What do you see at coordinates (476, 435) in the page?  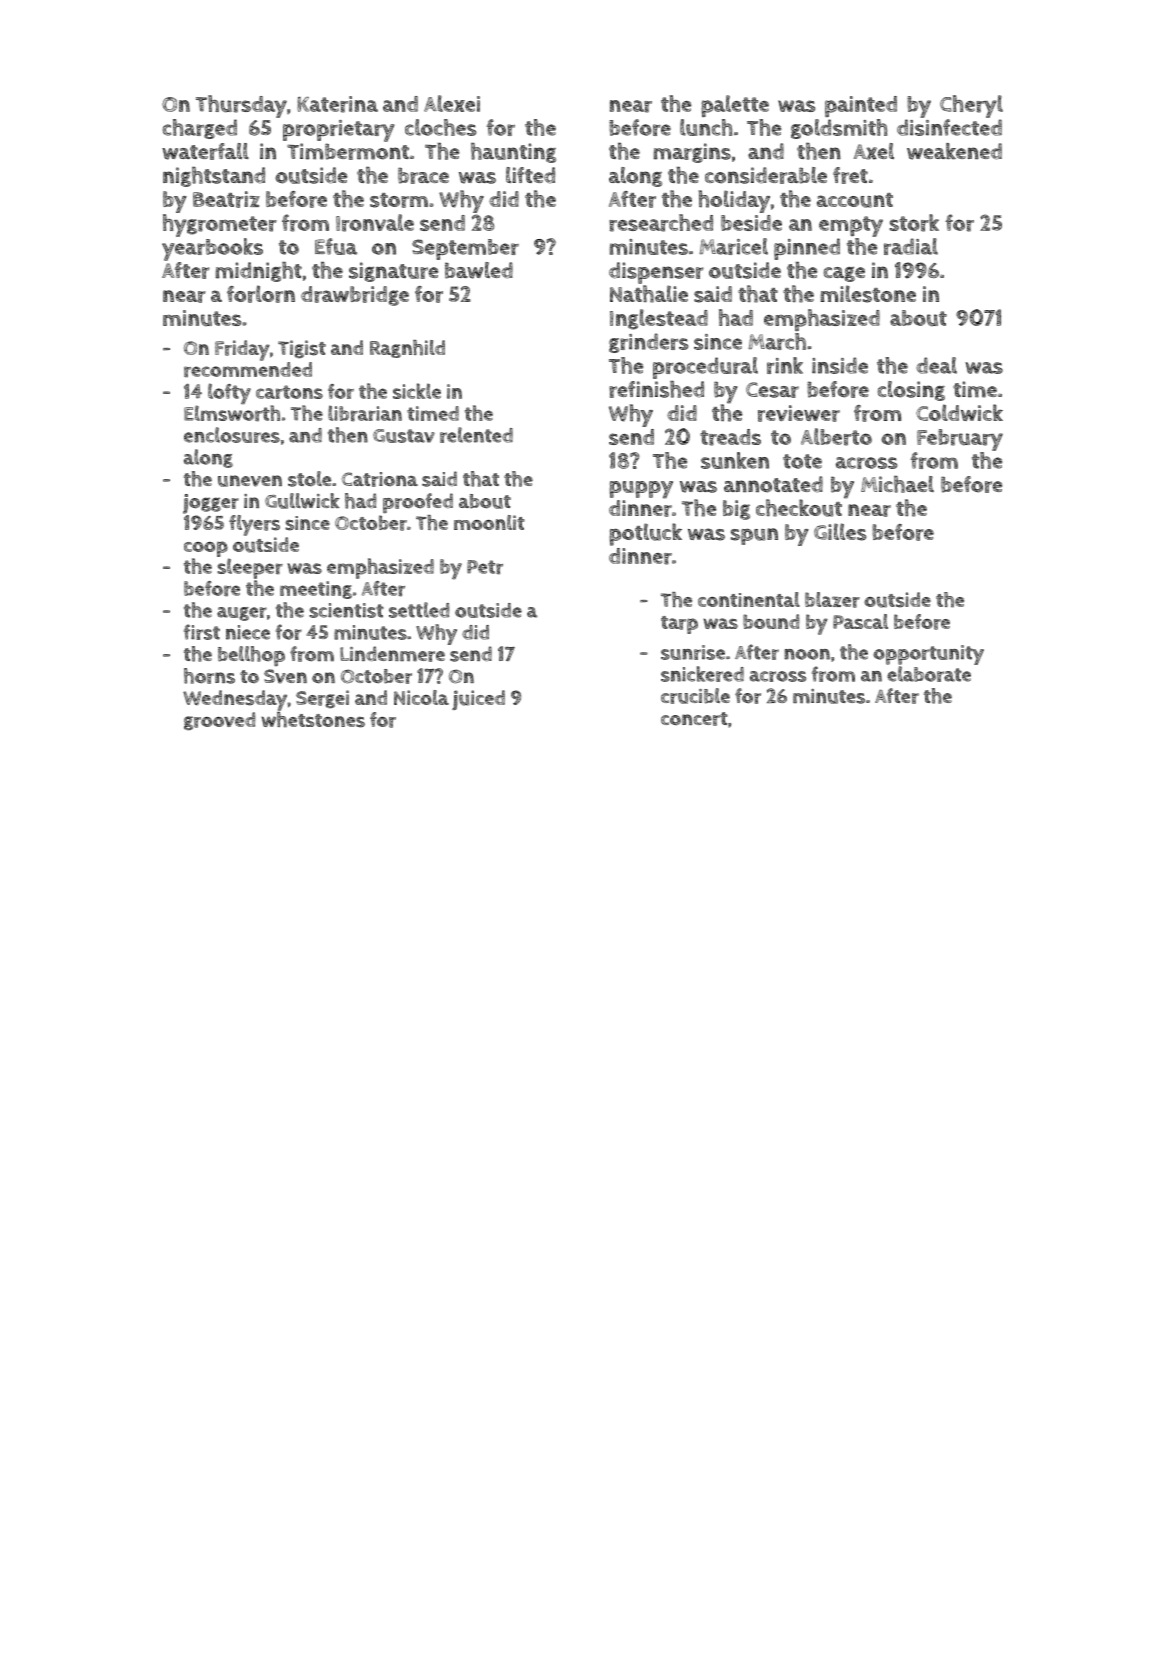 I see `relented` at bounding box center [476, 435].
